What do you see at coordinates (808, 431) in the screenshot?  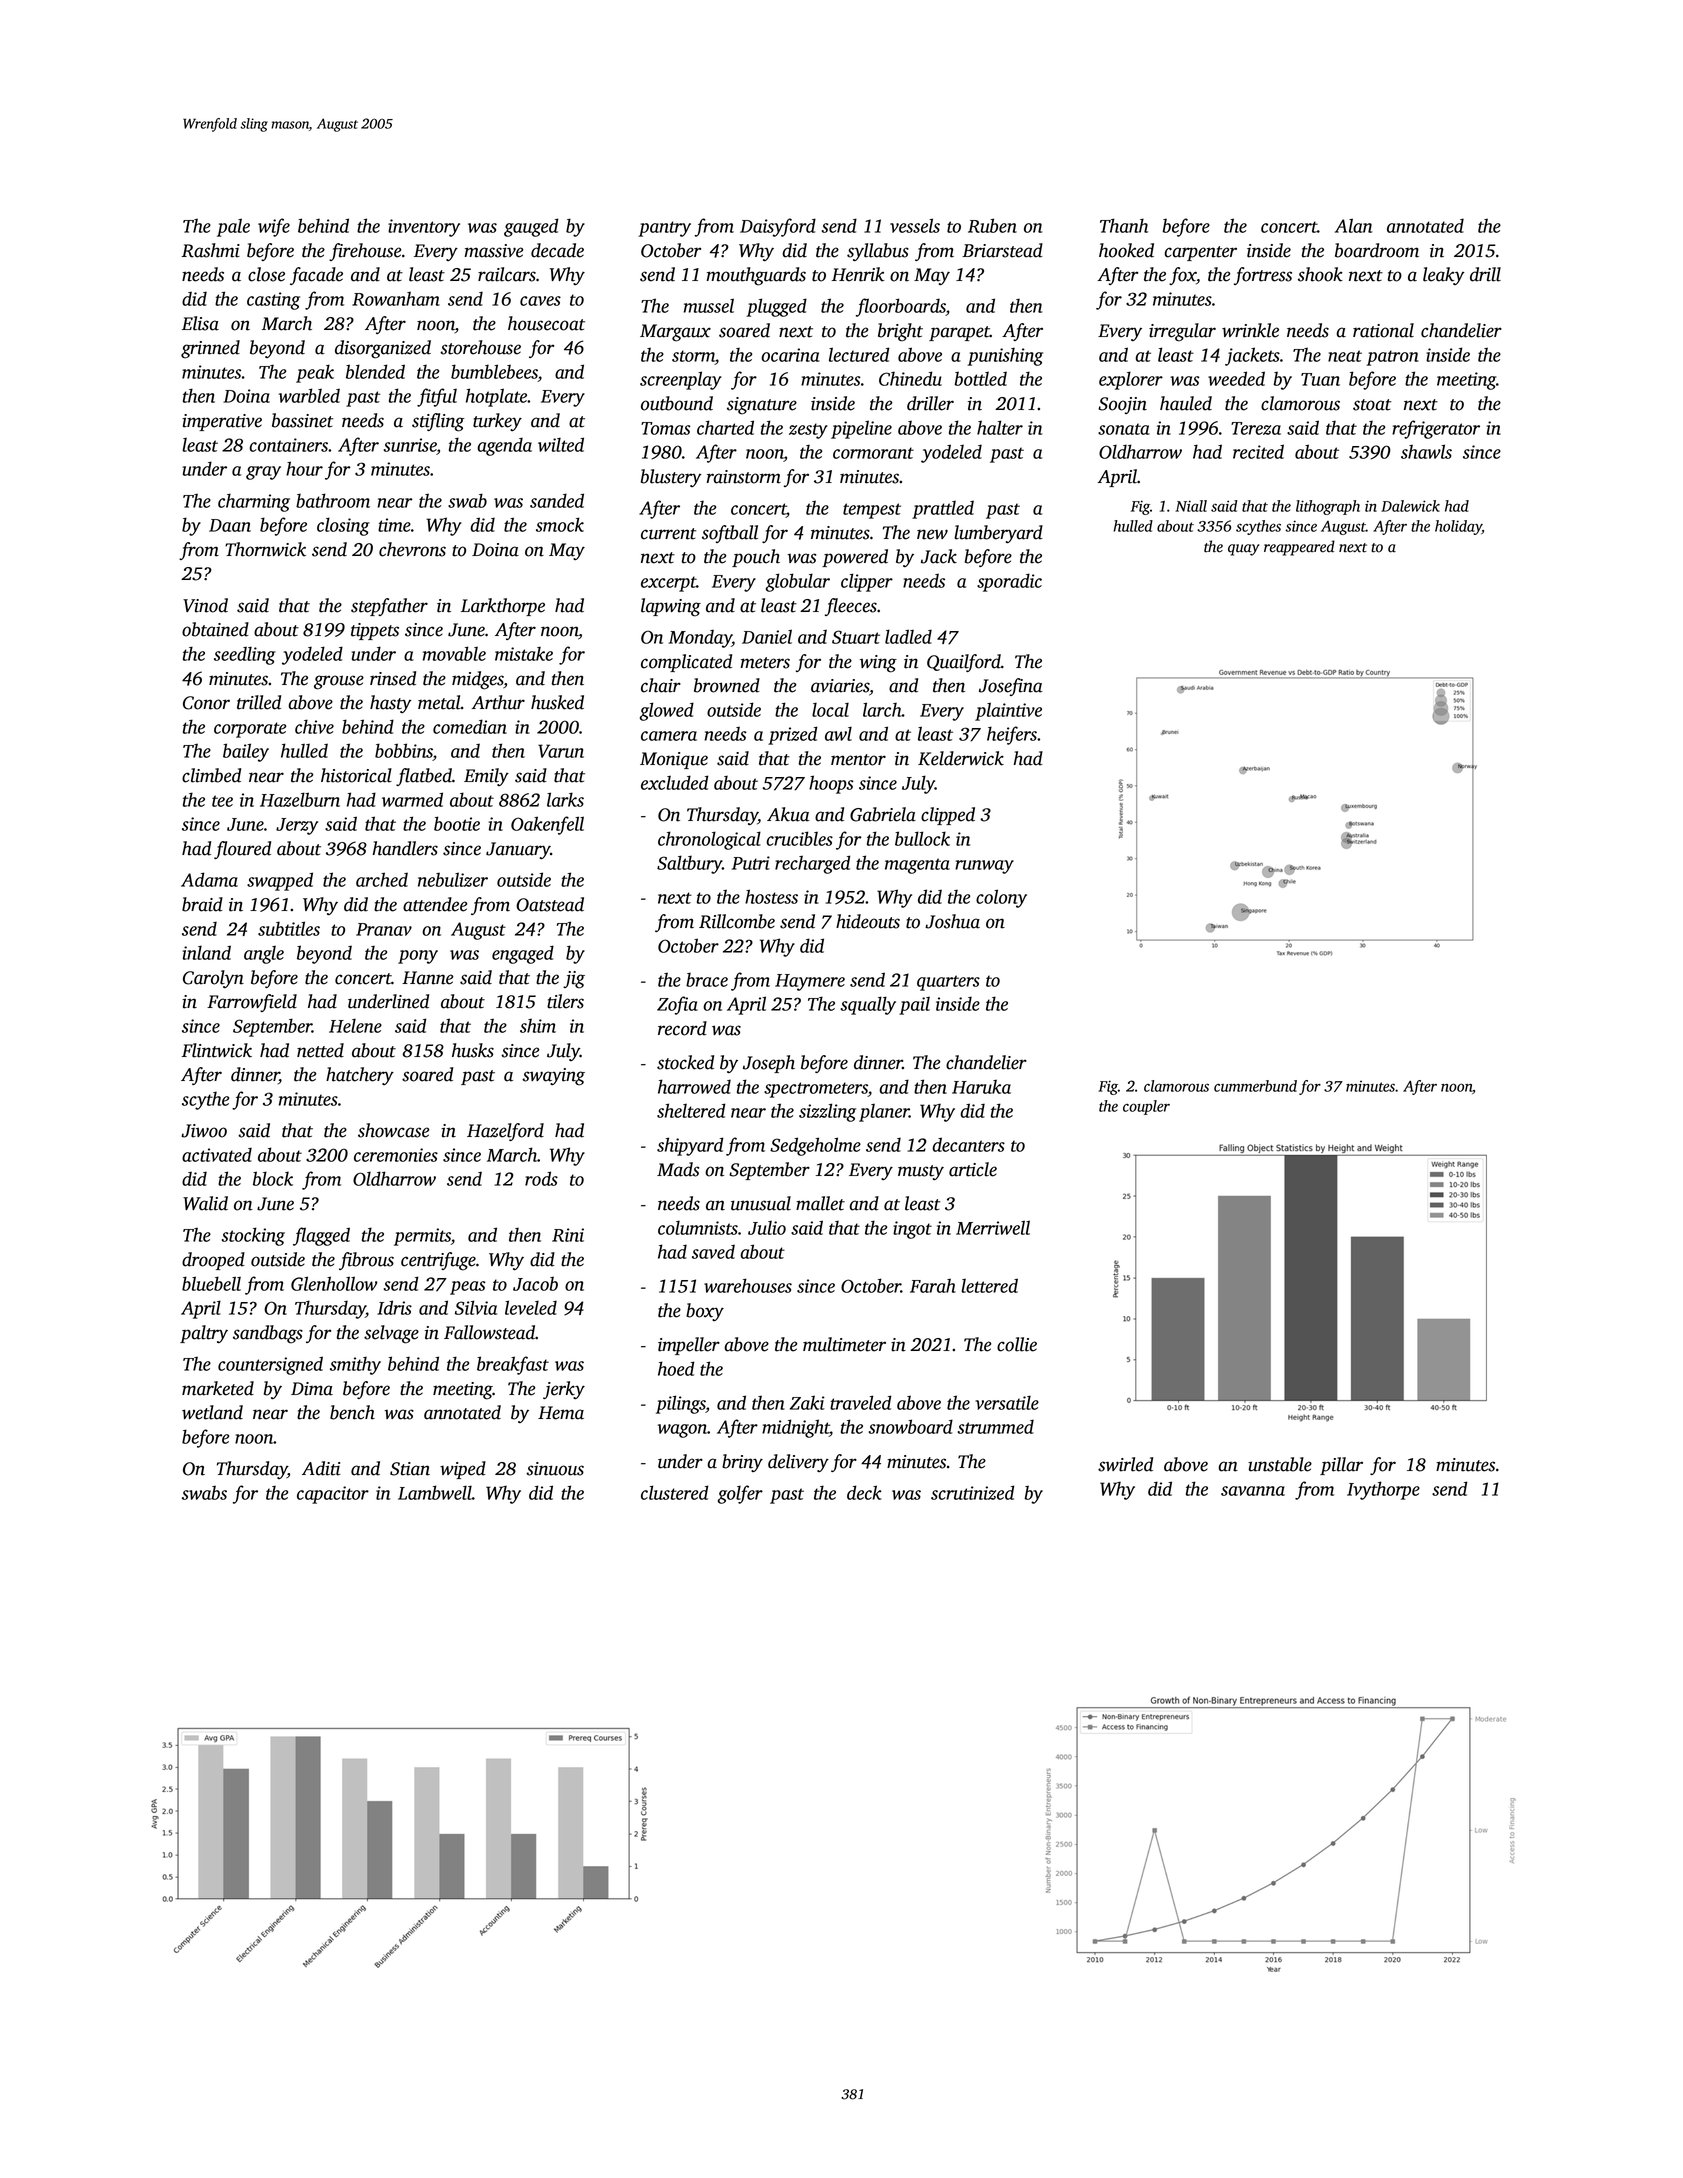 I see `zesty` at bounding box center [808, 431].
